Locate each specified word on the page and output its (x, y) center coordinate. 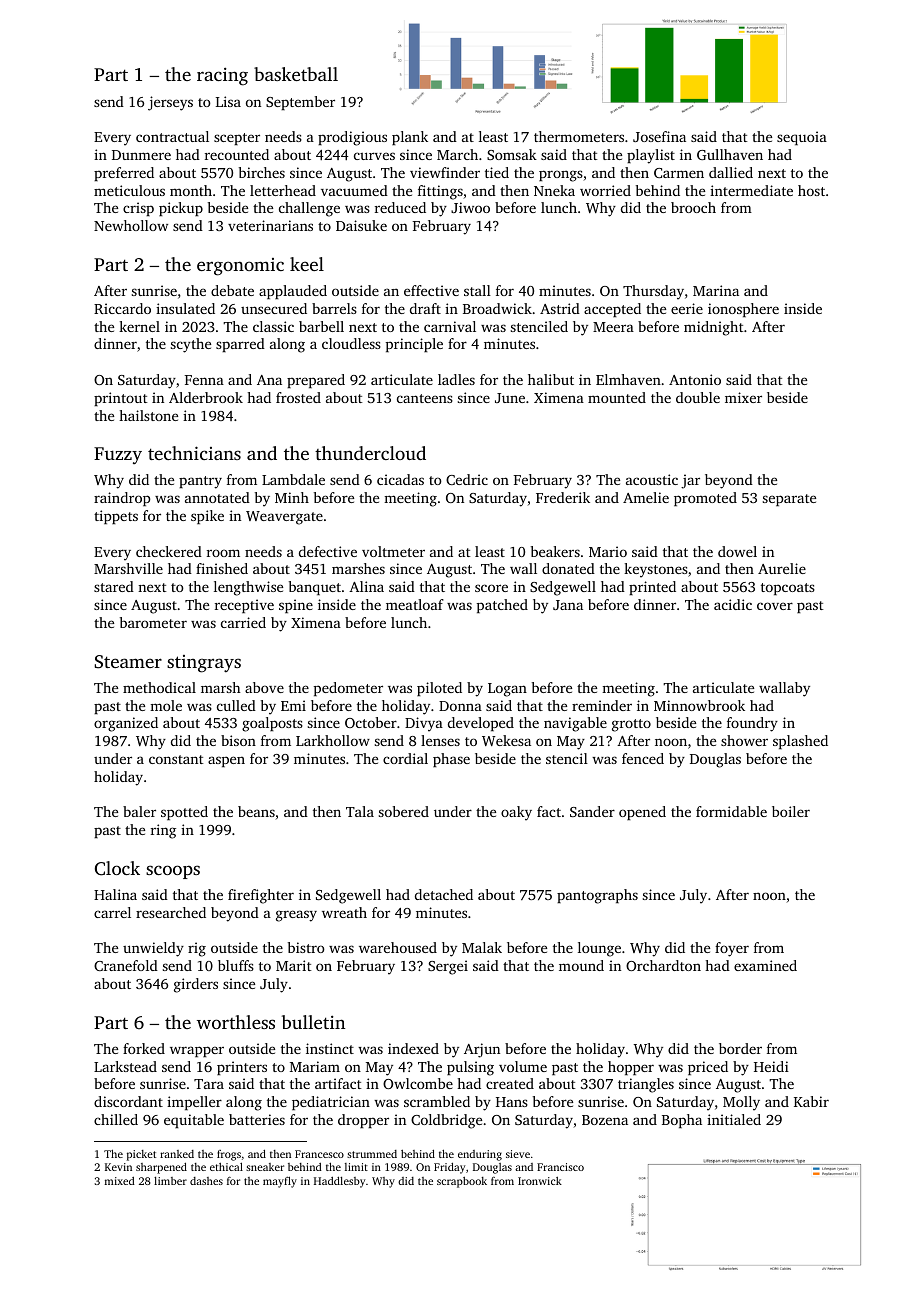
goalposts (272, 724)
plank (410, 138)
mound (581, 965)
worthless (236, 1022)
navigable (575, 724)
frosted (298, 397)
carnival (450, 326)
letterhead (283, 190)
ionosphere (743, 310)
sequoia (802, 138)
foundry (752, 724)
